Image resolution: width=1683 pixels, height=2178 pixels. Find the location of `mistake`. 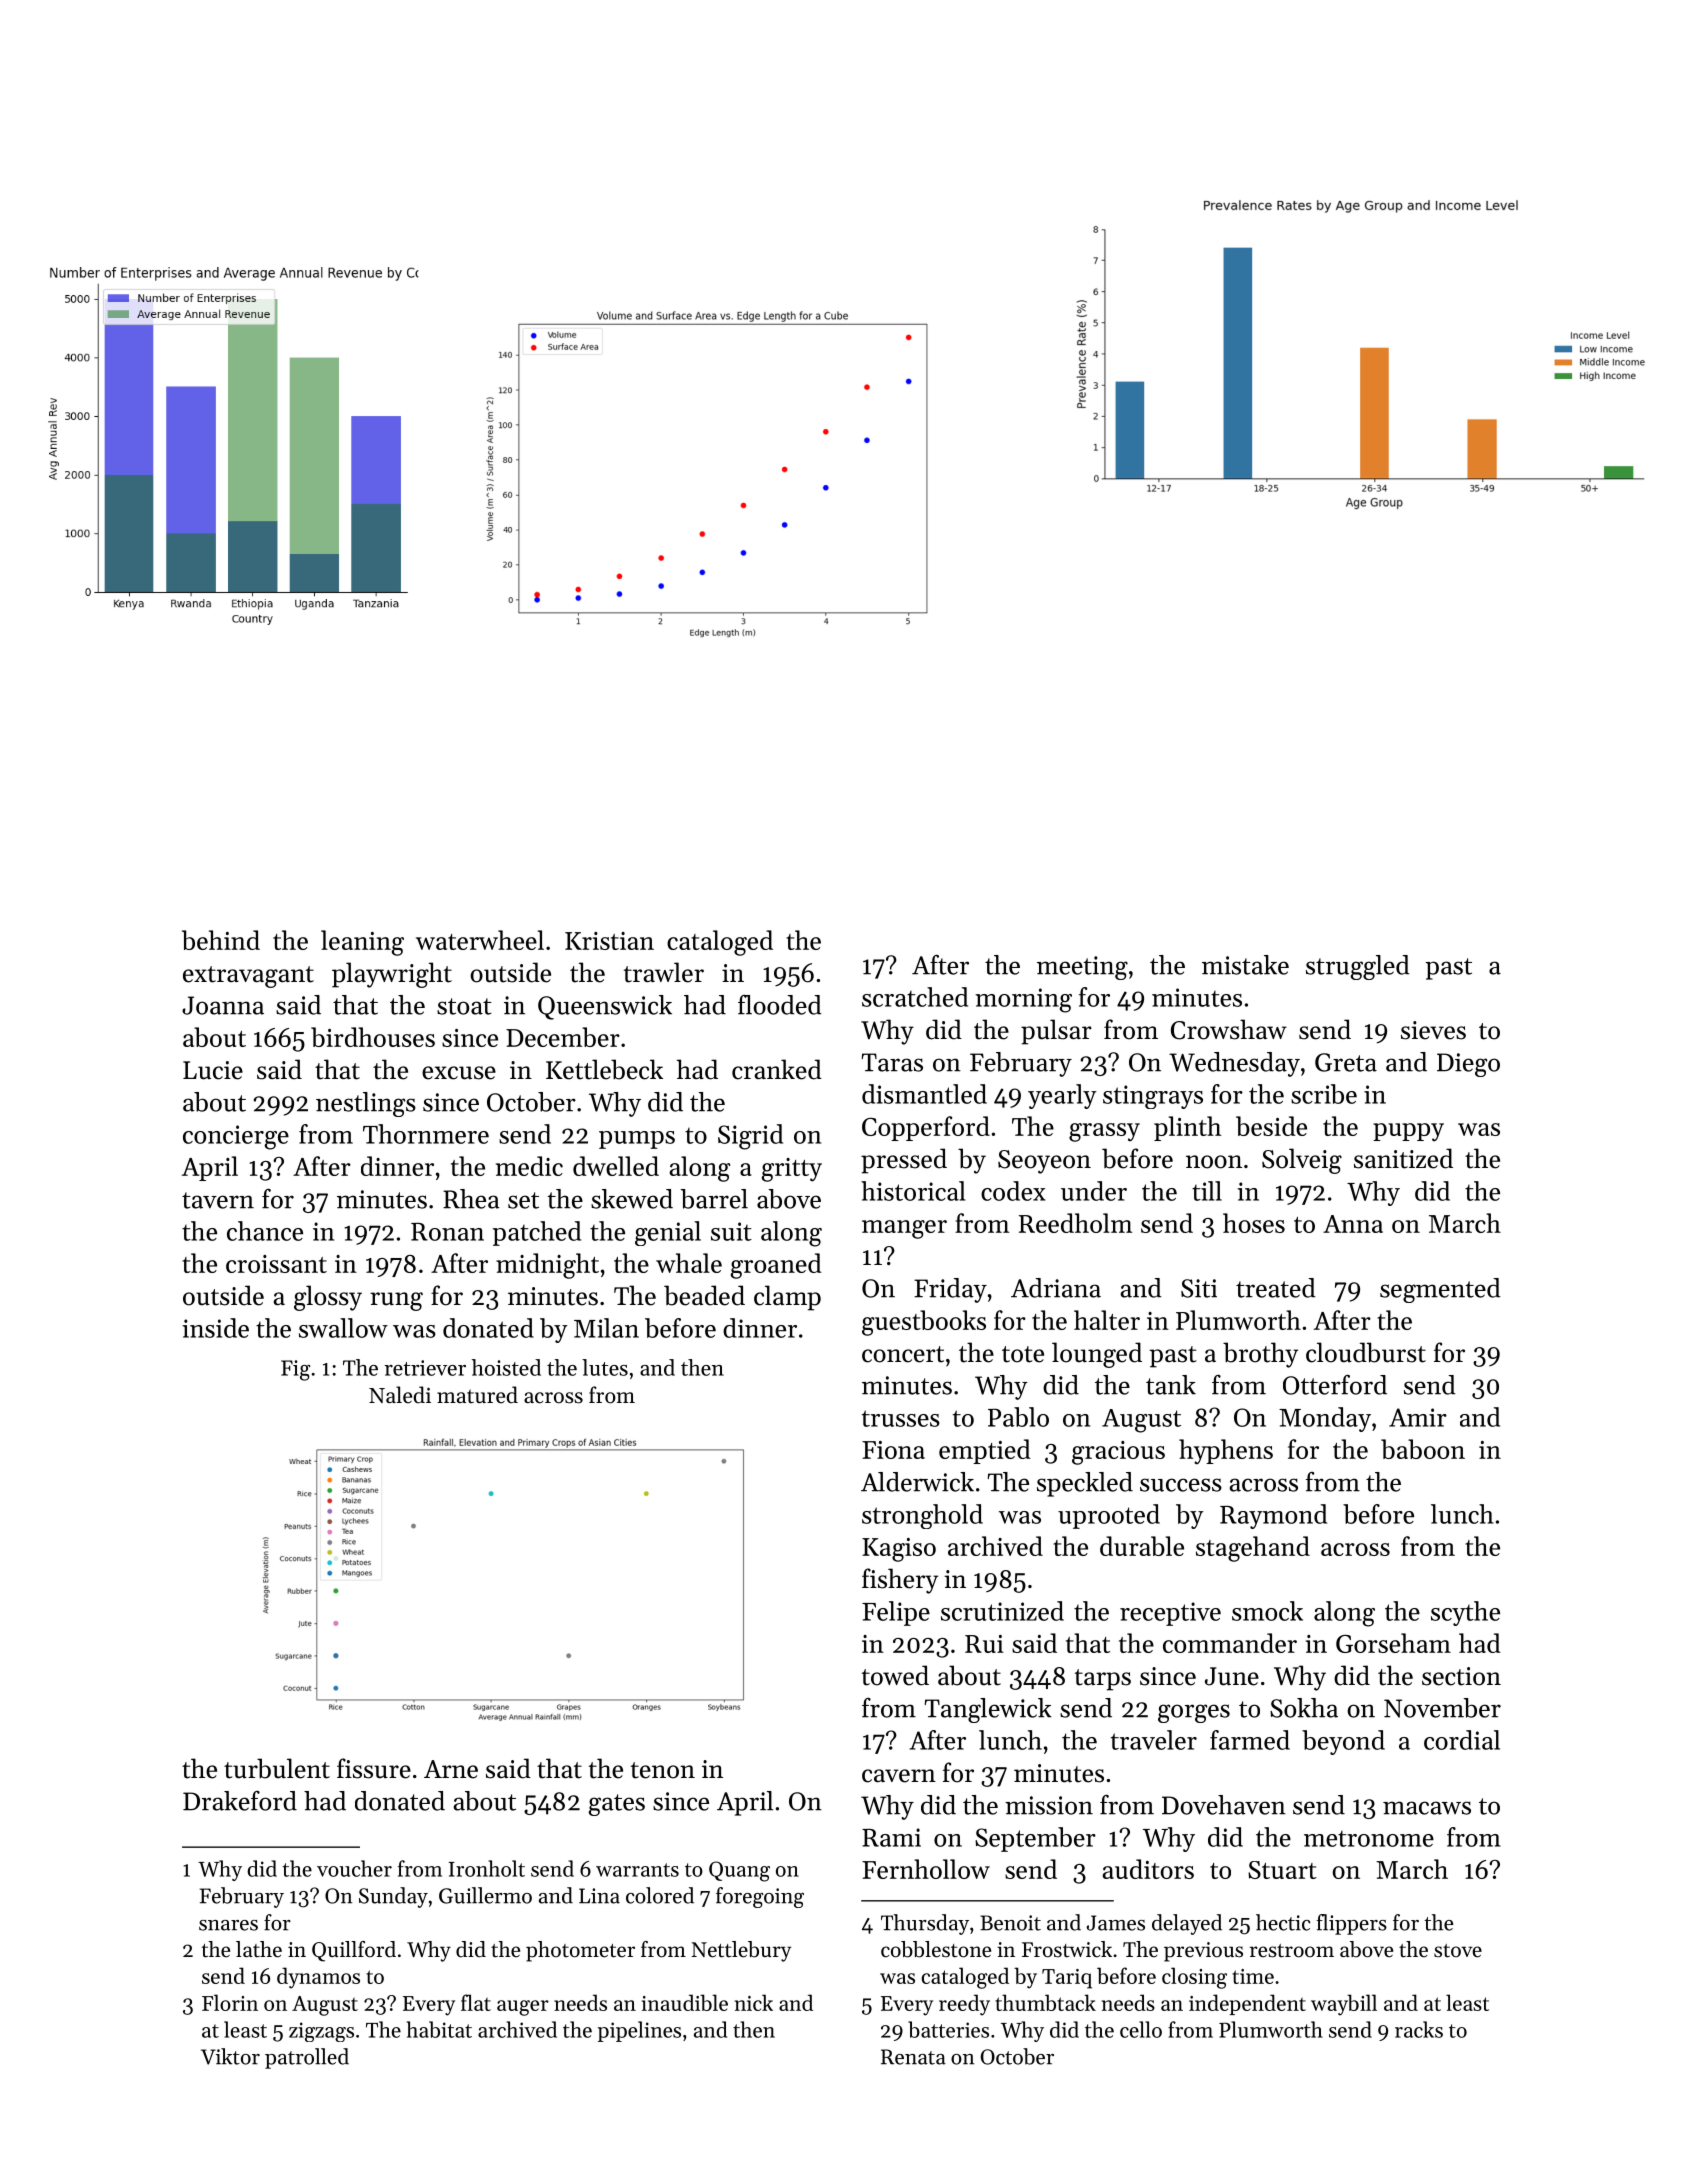

mistake is located at coordinates (1245, 965).
